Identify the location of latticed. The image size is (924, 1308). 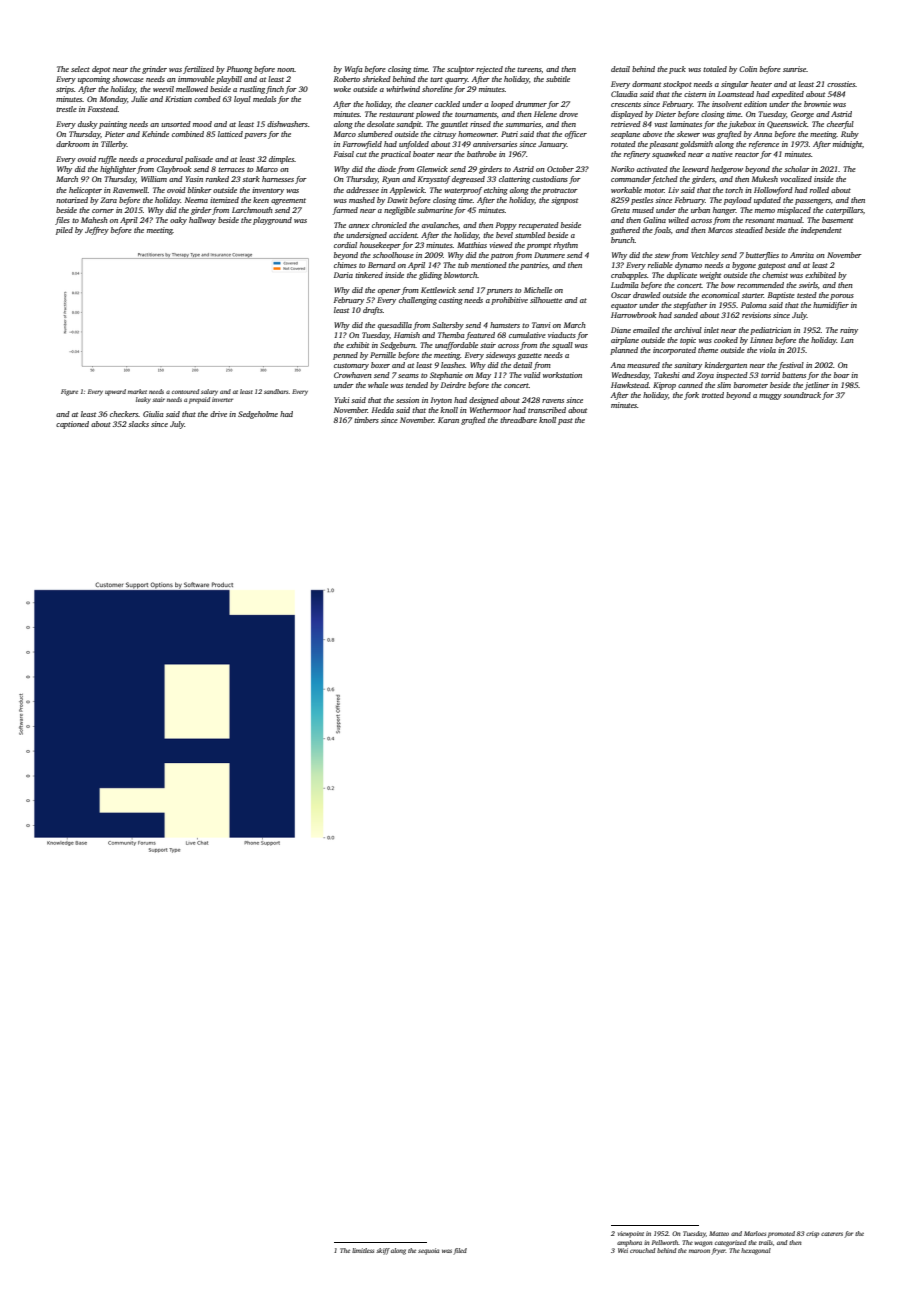
(230, 134).
